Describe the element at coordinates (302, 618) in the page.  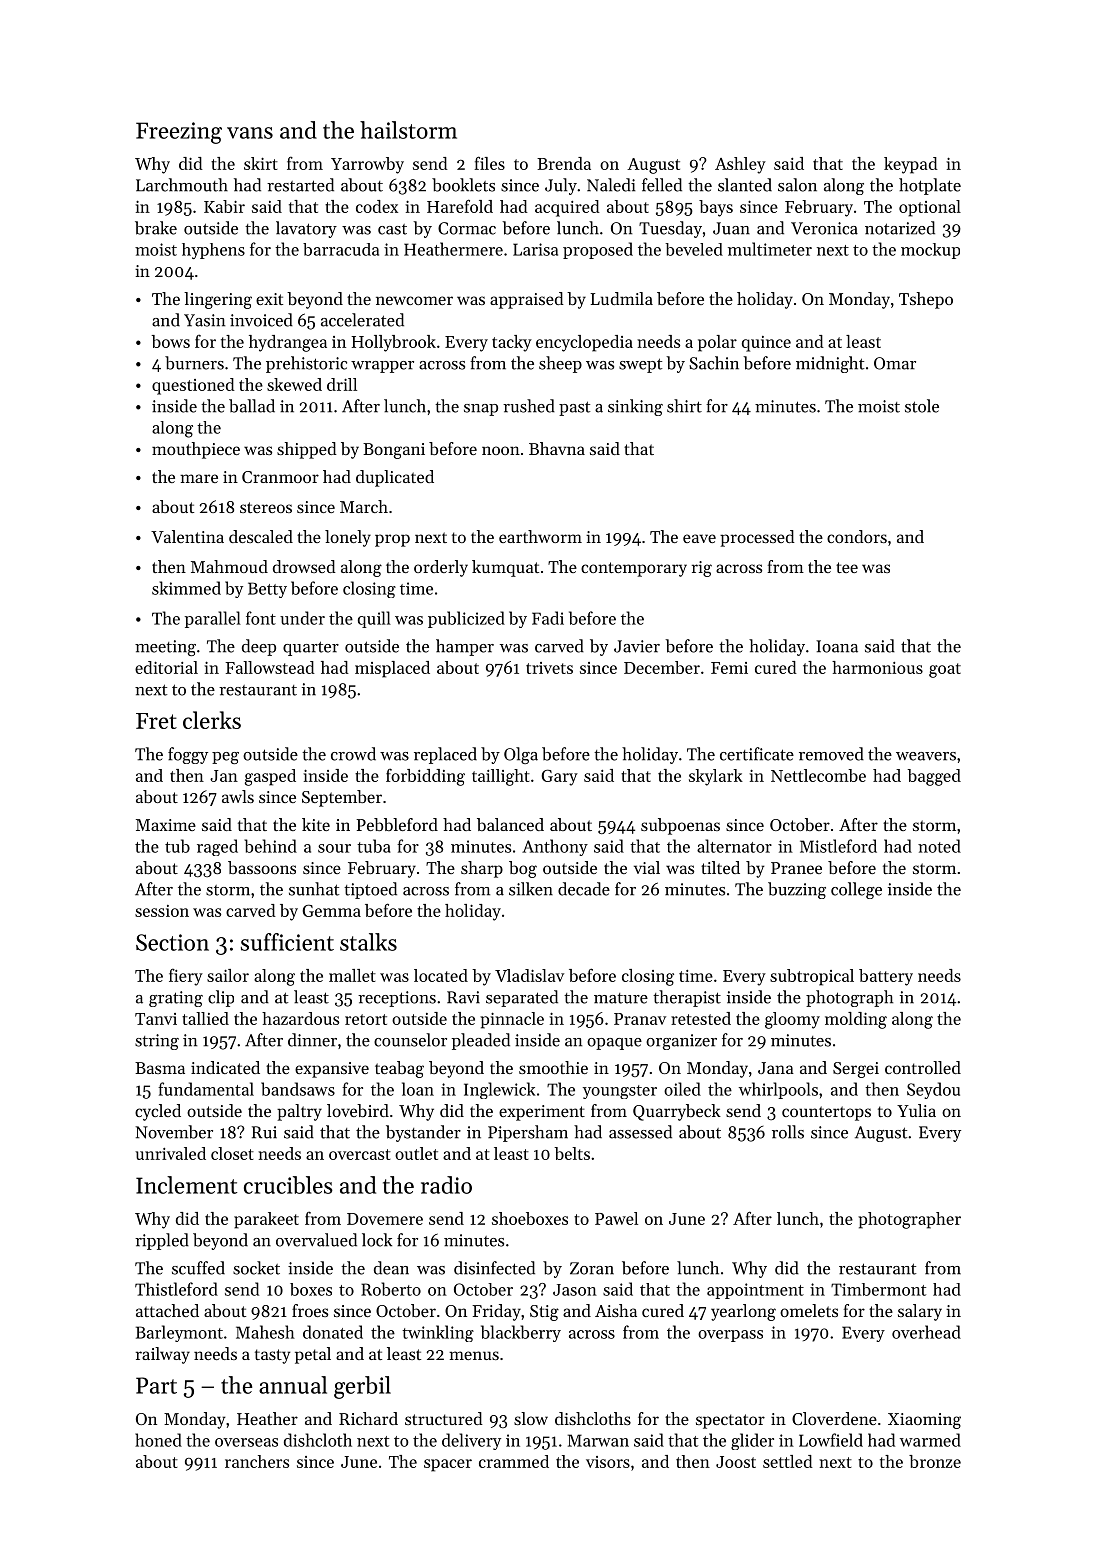
I see `under` at that location.
